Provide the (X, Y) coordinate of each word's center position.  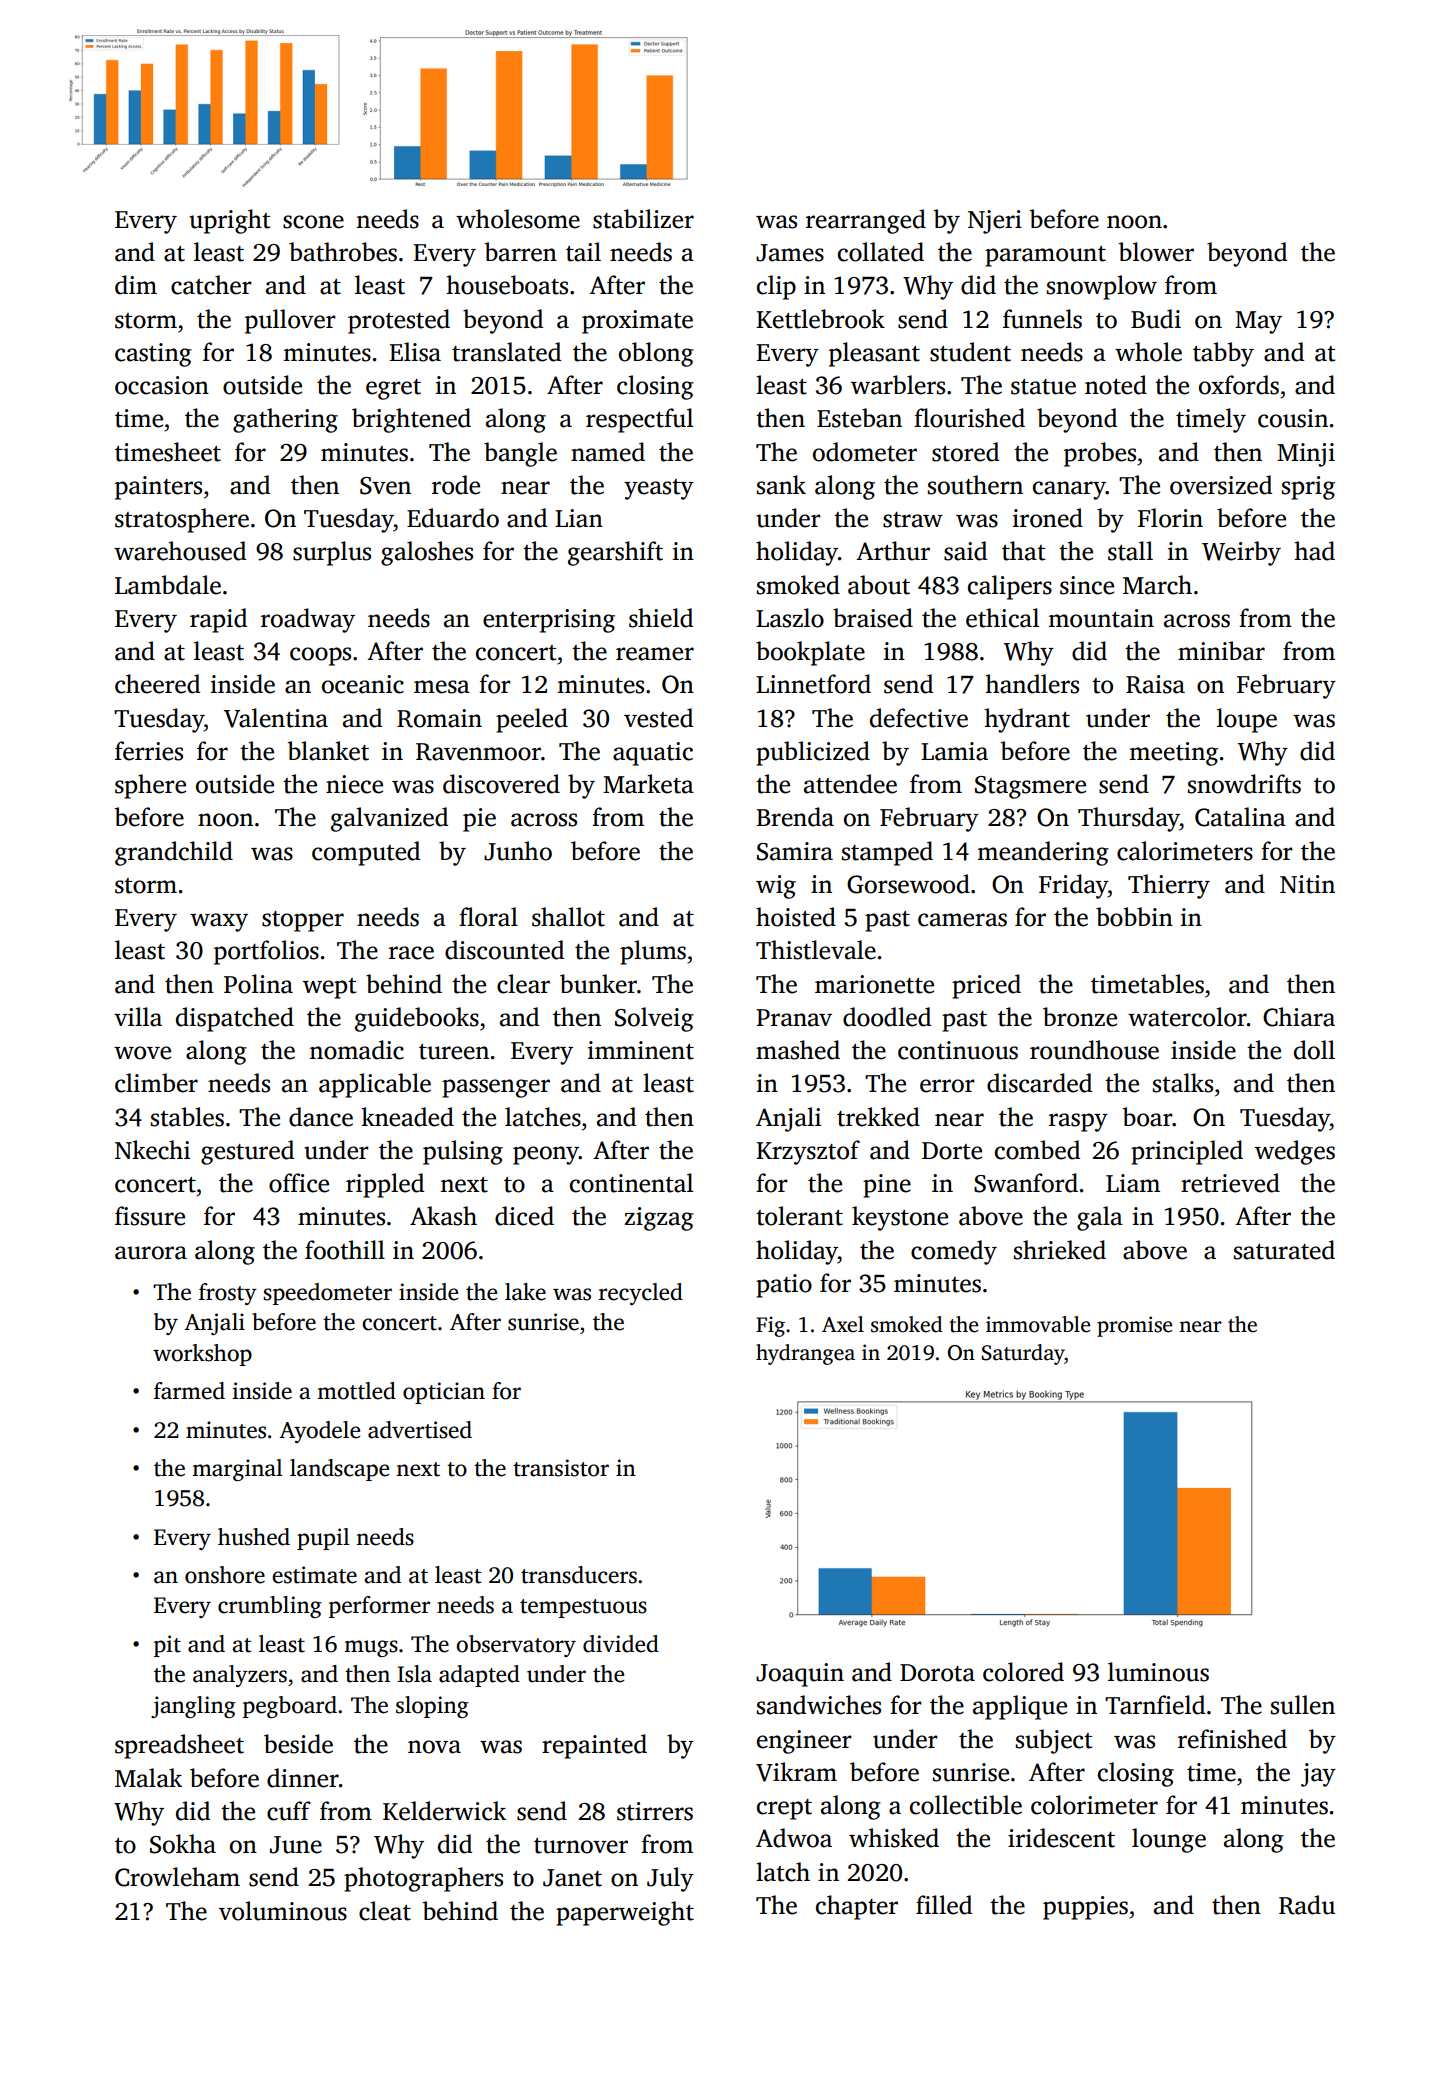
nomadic (356, 1050)
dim (136, 285)
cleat (385, 1911)
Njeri (995, 222)
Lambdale (168, 585)
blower (1156, 252)
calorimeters (1185, 851)
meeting (1173, 754)
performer (379, 1607)
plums (653, 952)
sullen (1303, 1705)
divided (621, 1644)
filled (944, 1905)
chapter (857, 1907)
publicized (813, 753)
